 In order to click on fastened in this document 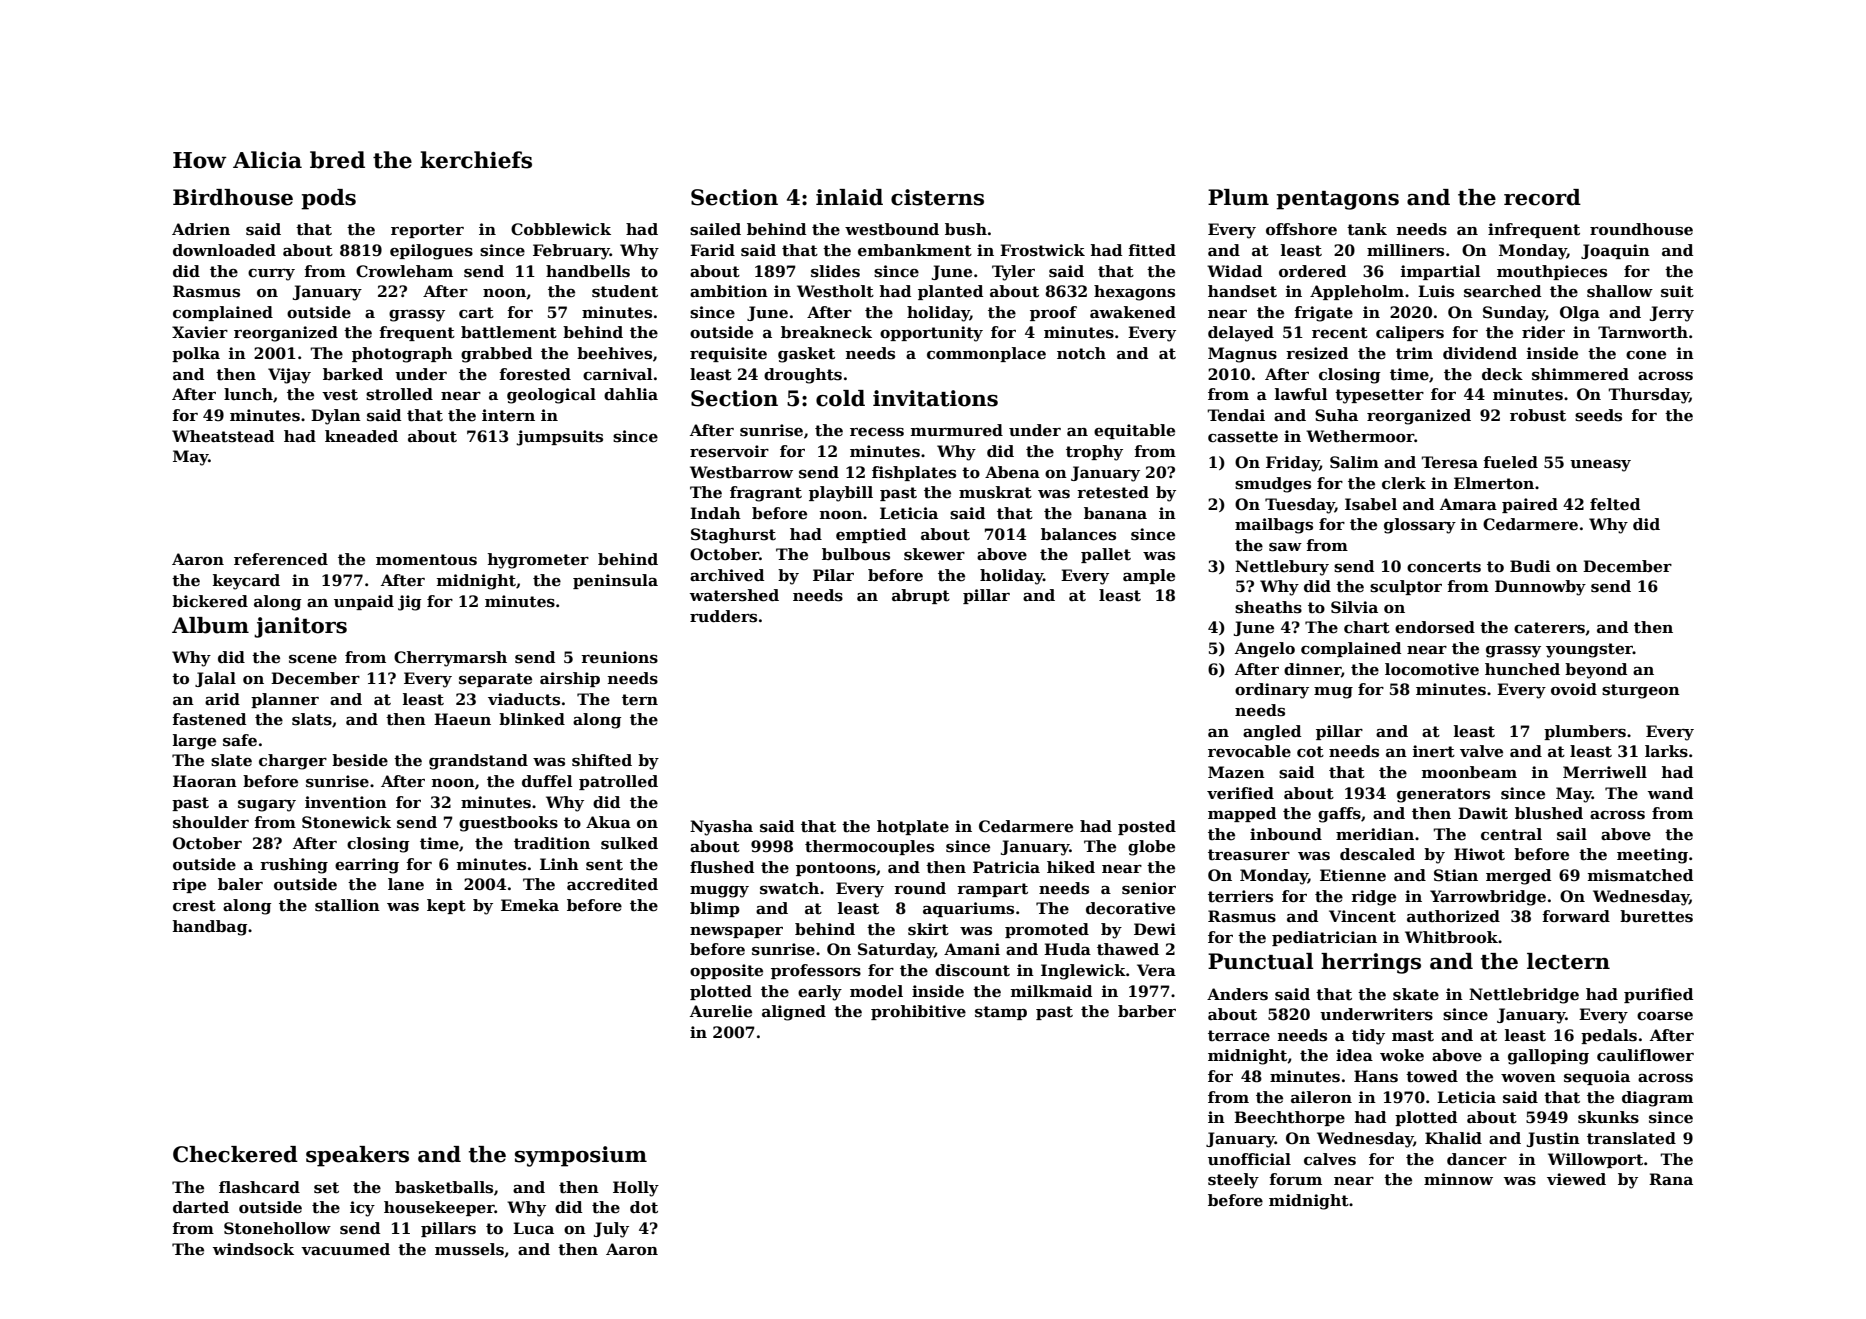, I will do `click(209, 719)`.
